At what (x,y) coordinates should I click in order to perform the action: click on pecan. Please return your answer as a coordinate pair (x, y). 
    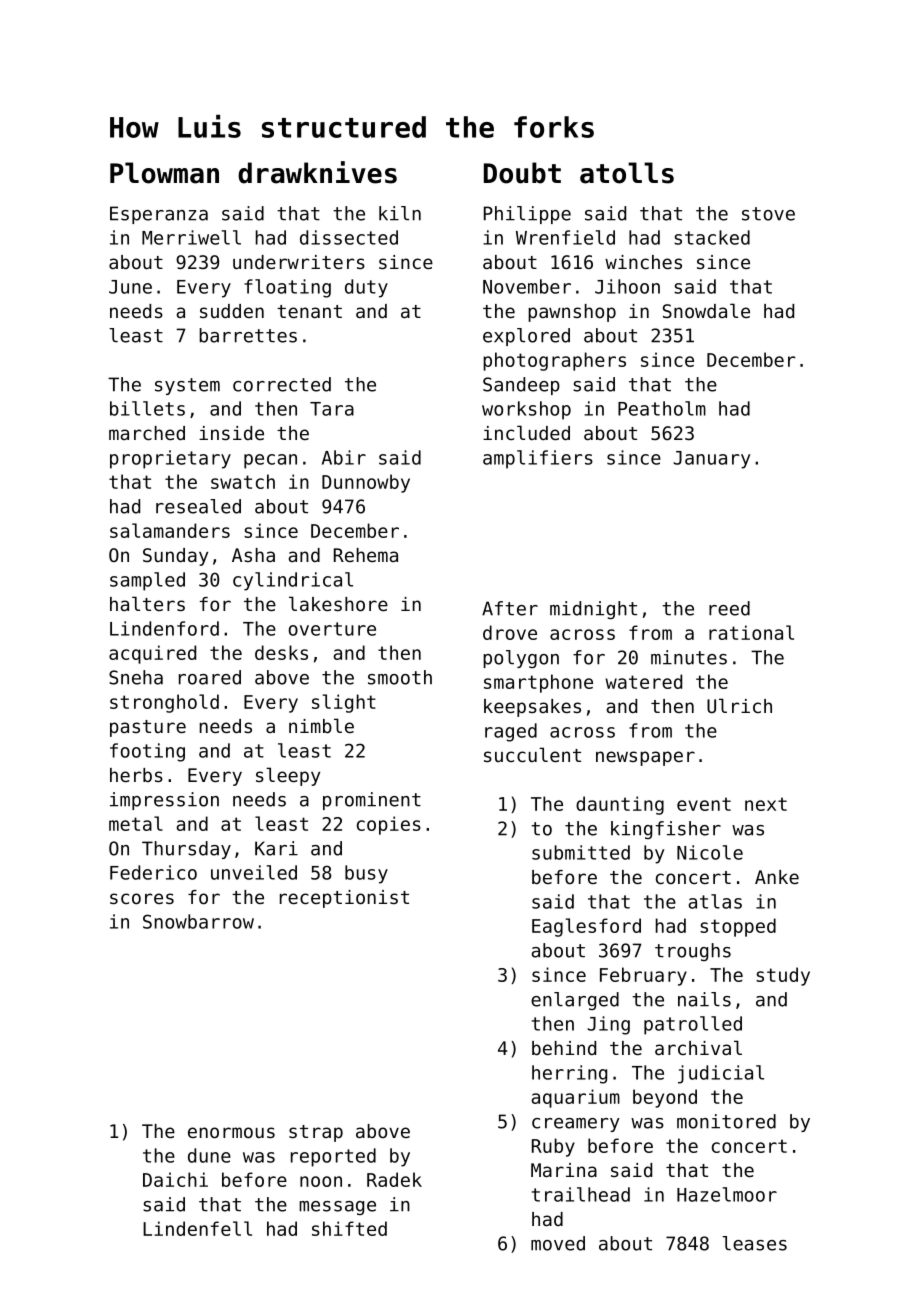
    Looking at the image, I should click on (270, 461).
